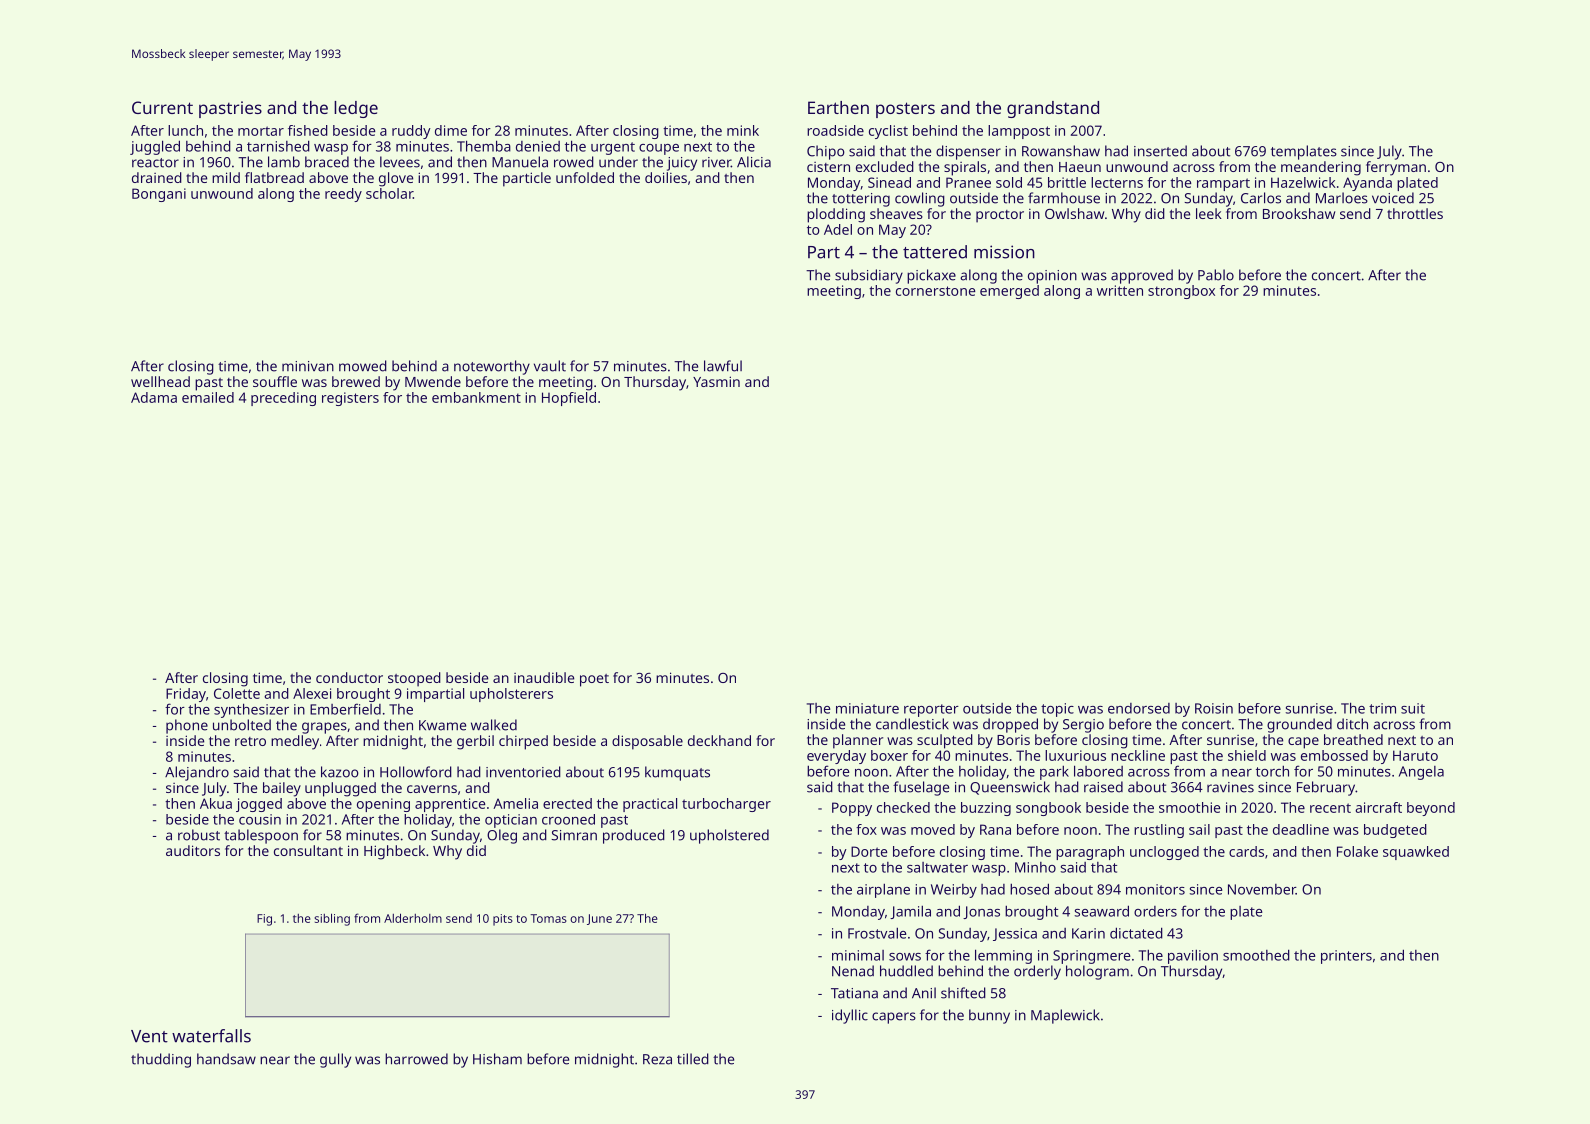 This screenshot has height=1124, width=1590. Describe the element at coordinates (1160, 151) in the screenshot. I see `inserted` at that location.
